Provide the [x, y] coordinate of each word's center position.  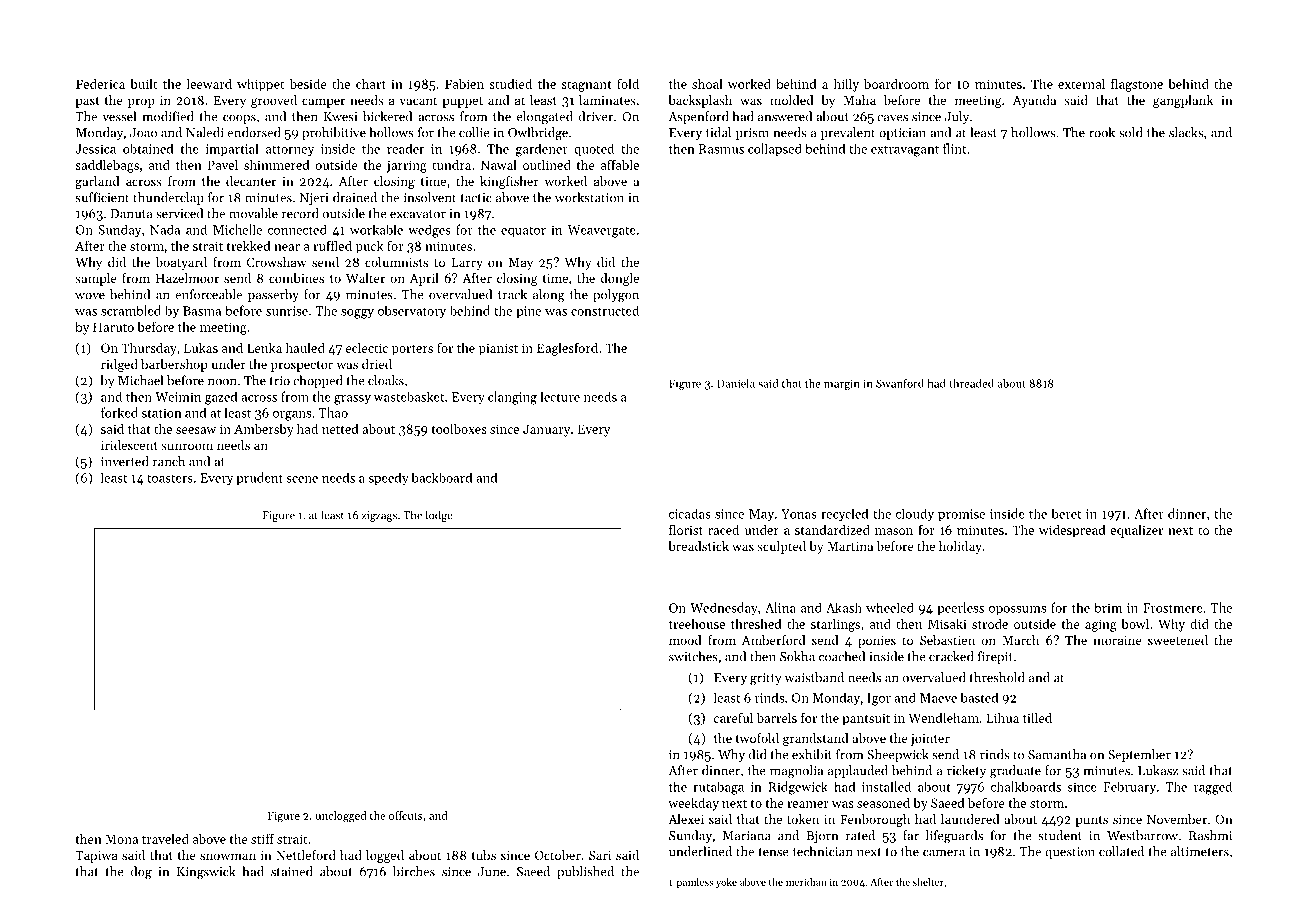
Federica [100, 84]
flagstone [1137, 85]
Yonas [799, 514]
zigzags [379, 516]
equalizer [1136, 531]
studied [510, 84]
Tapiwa [96, 857]
